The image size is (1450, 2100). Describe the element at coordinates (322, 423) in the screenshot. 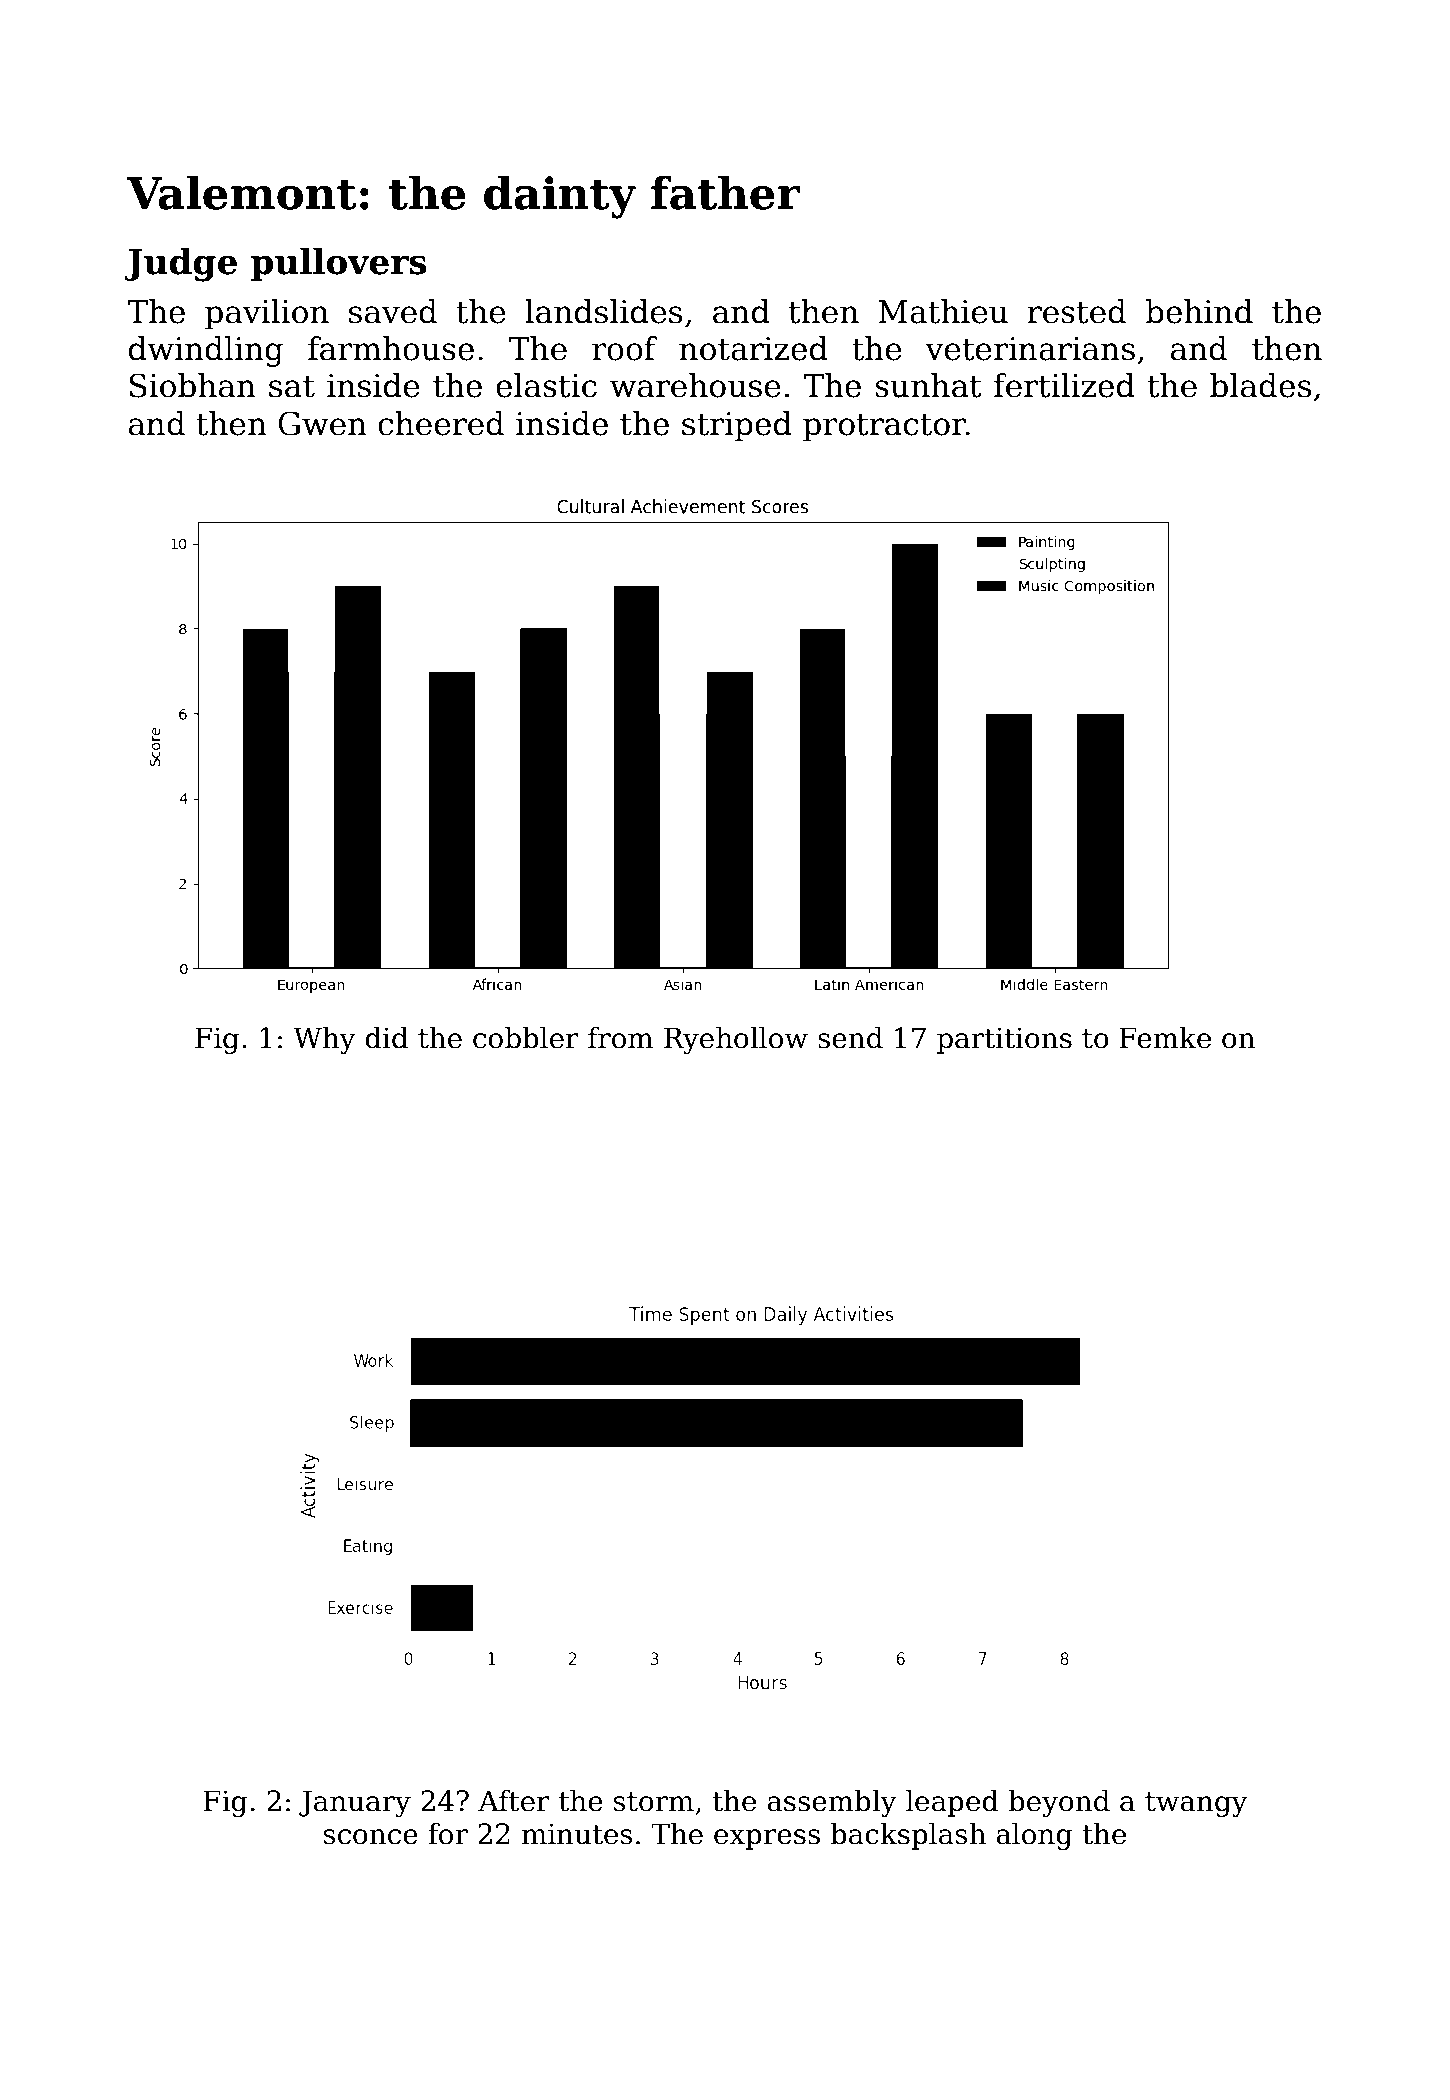

I see `Gwen` at that location.
